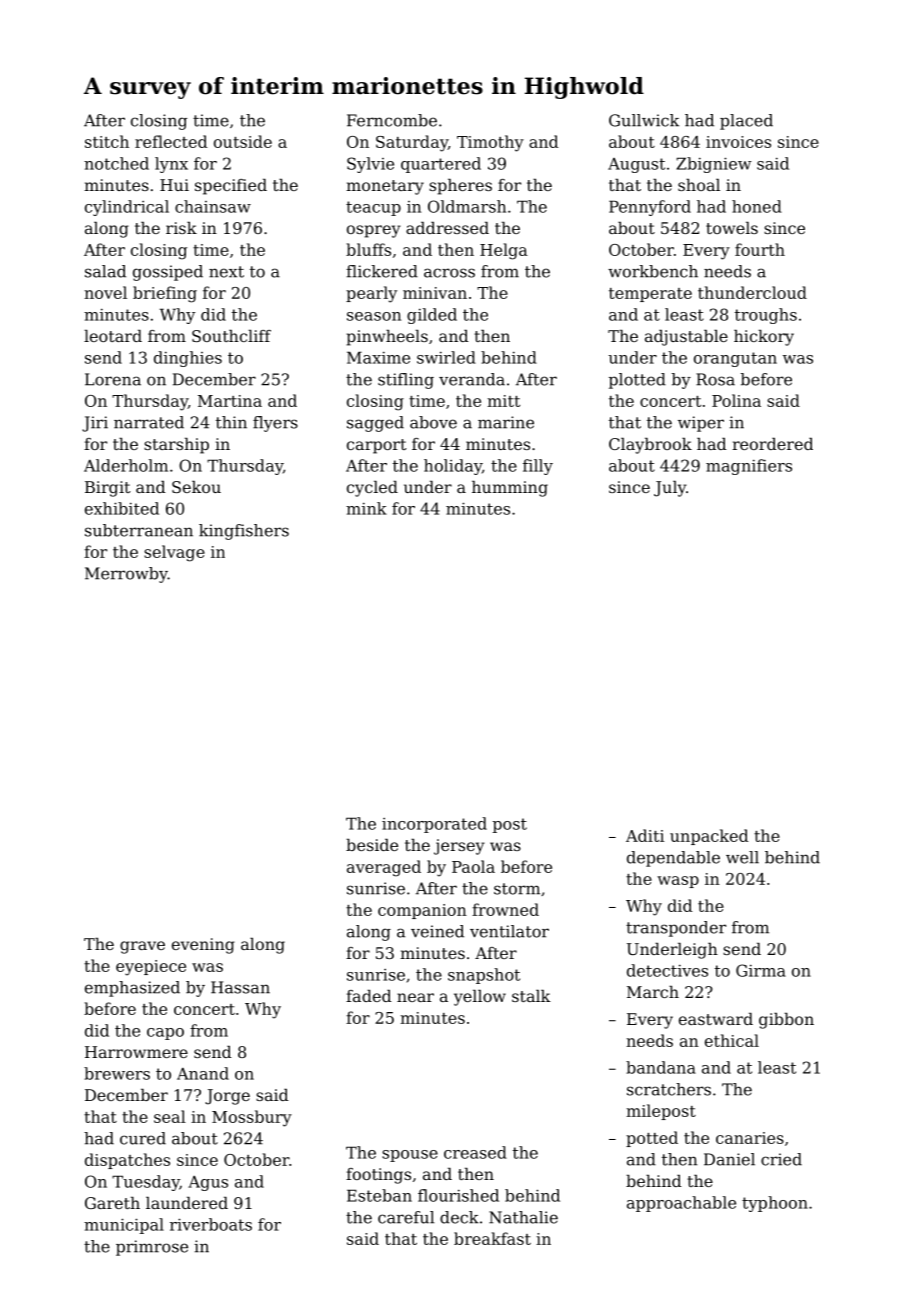 This screenshot has height=1316, width=908. I want to click on Nathalie, so click(523, 1217).
